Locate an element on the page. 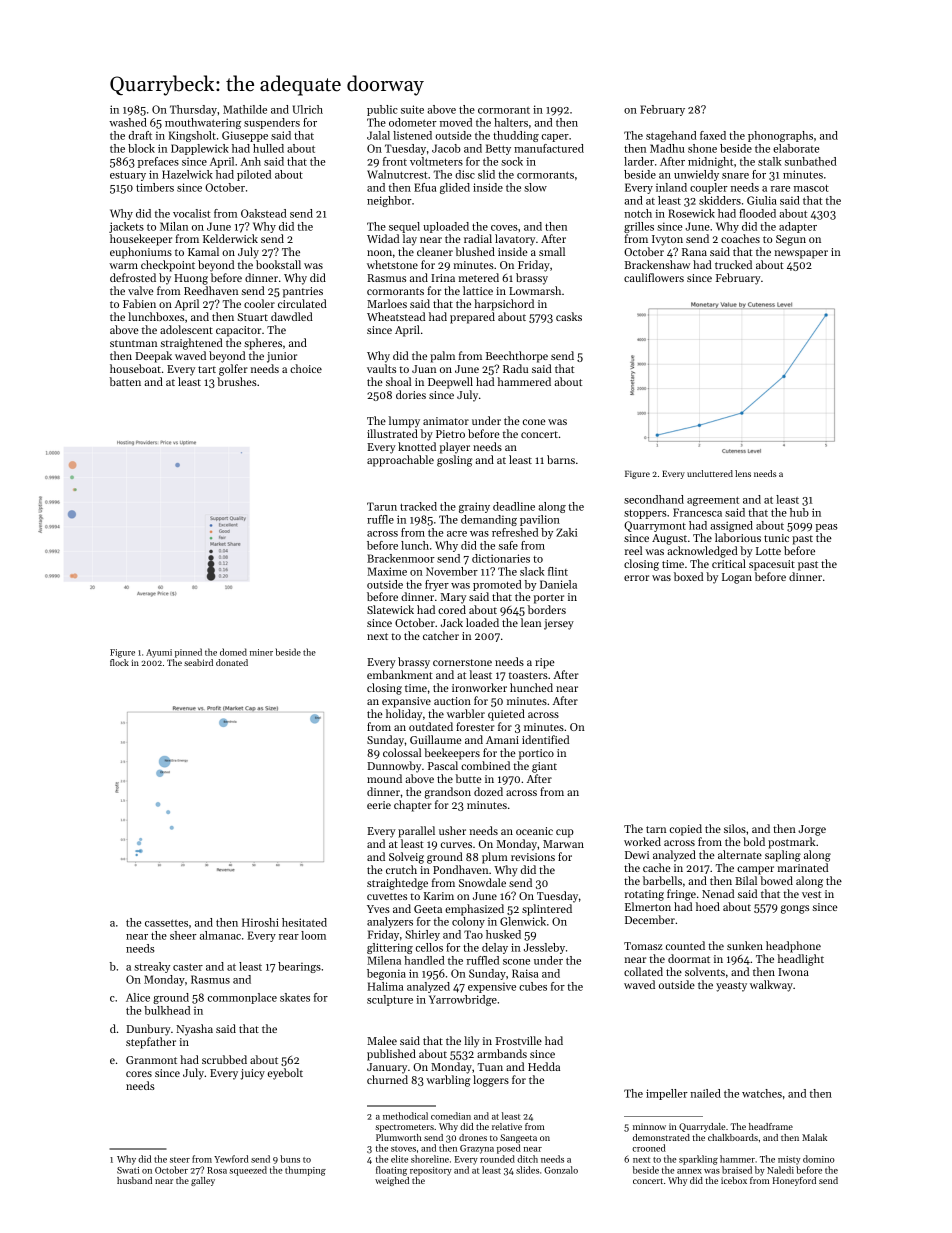 The image size is (952, 1233). alternate is located at coordinates (740, 854).
